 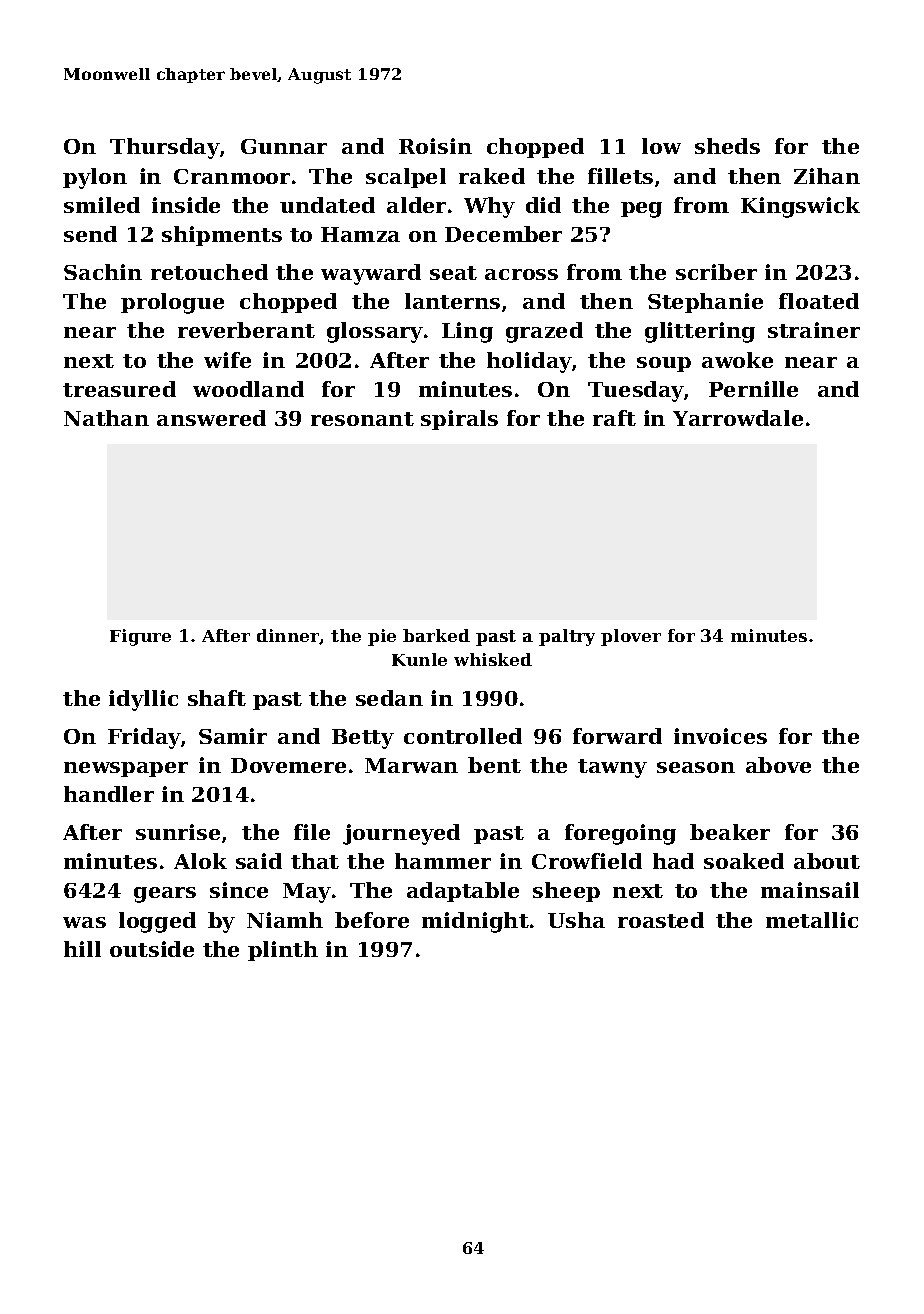 I want to click on inside, so click(x=186, y=205).
